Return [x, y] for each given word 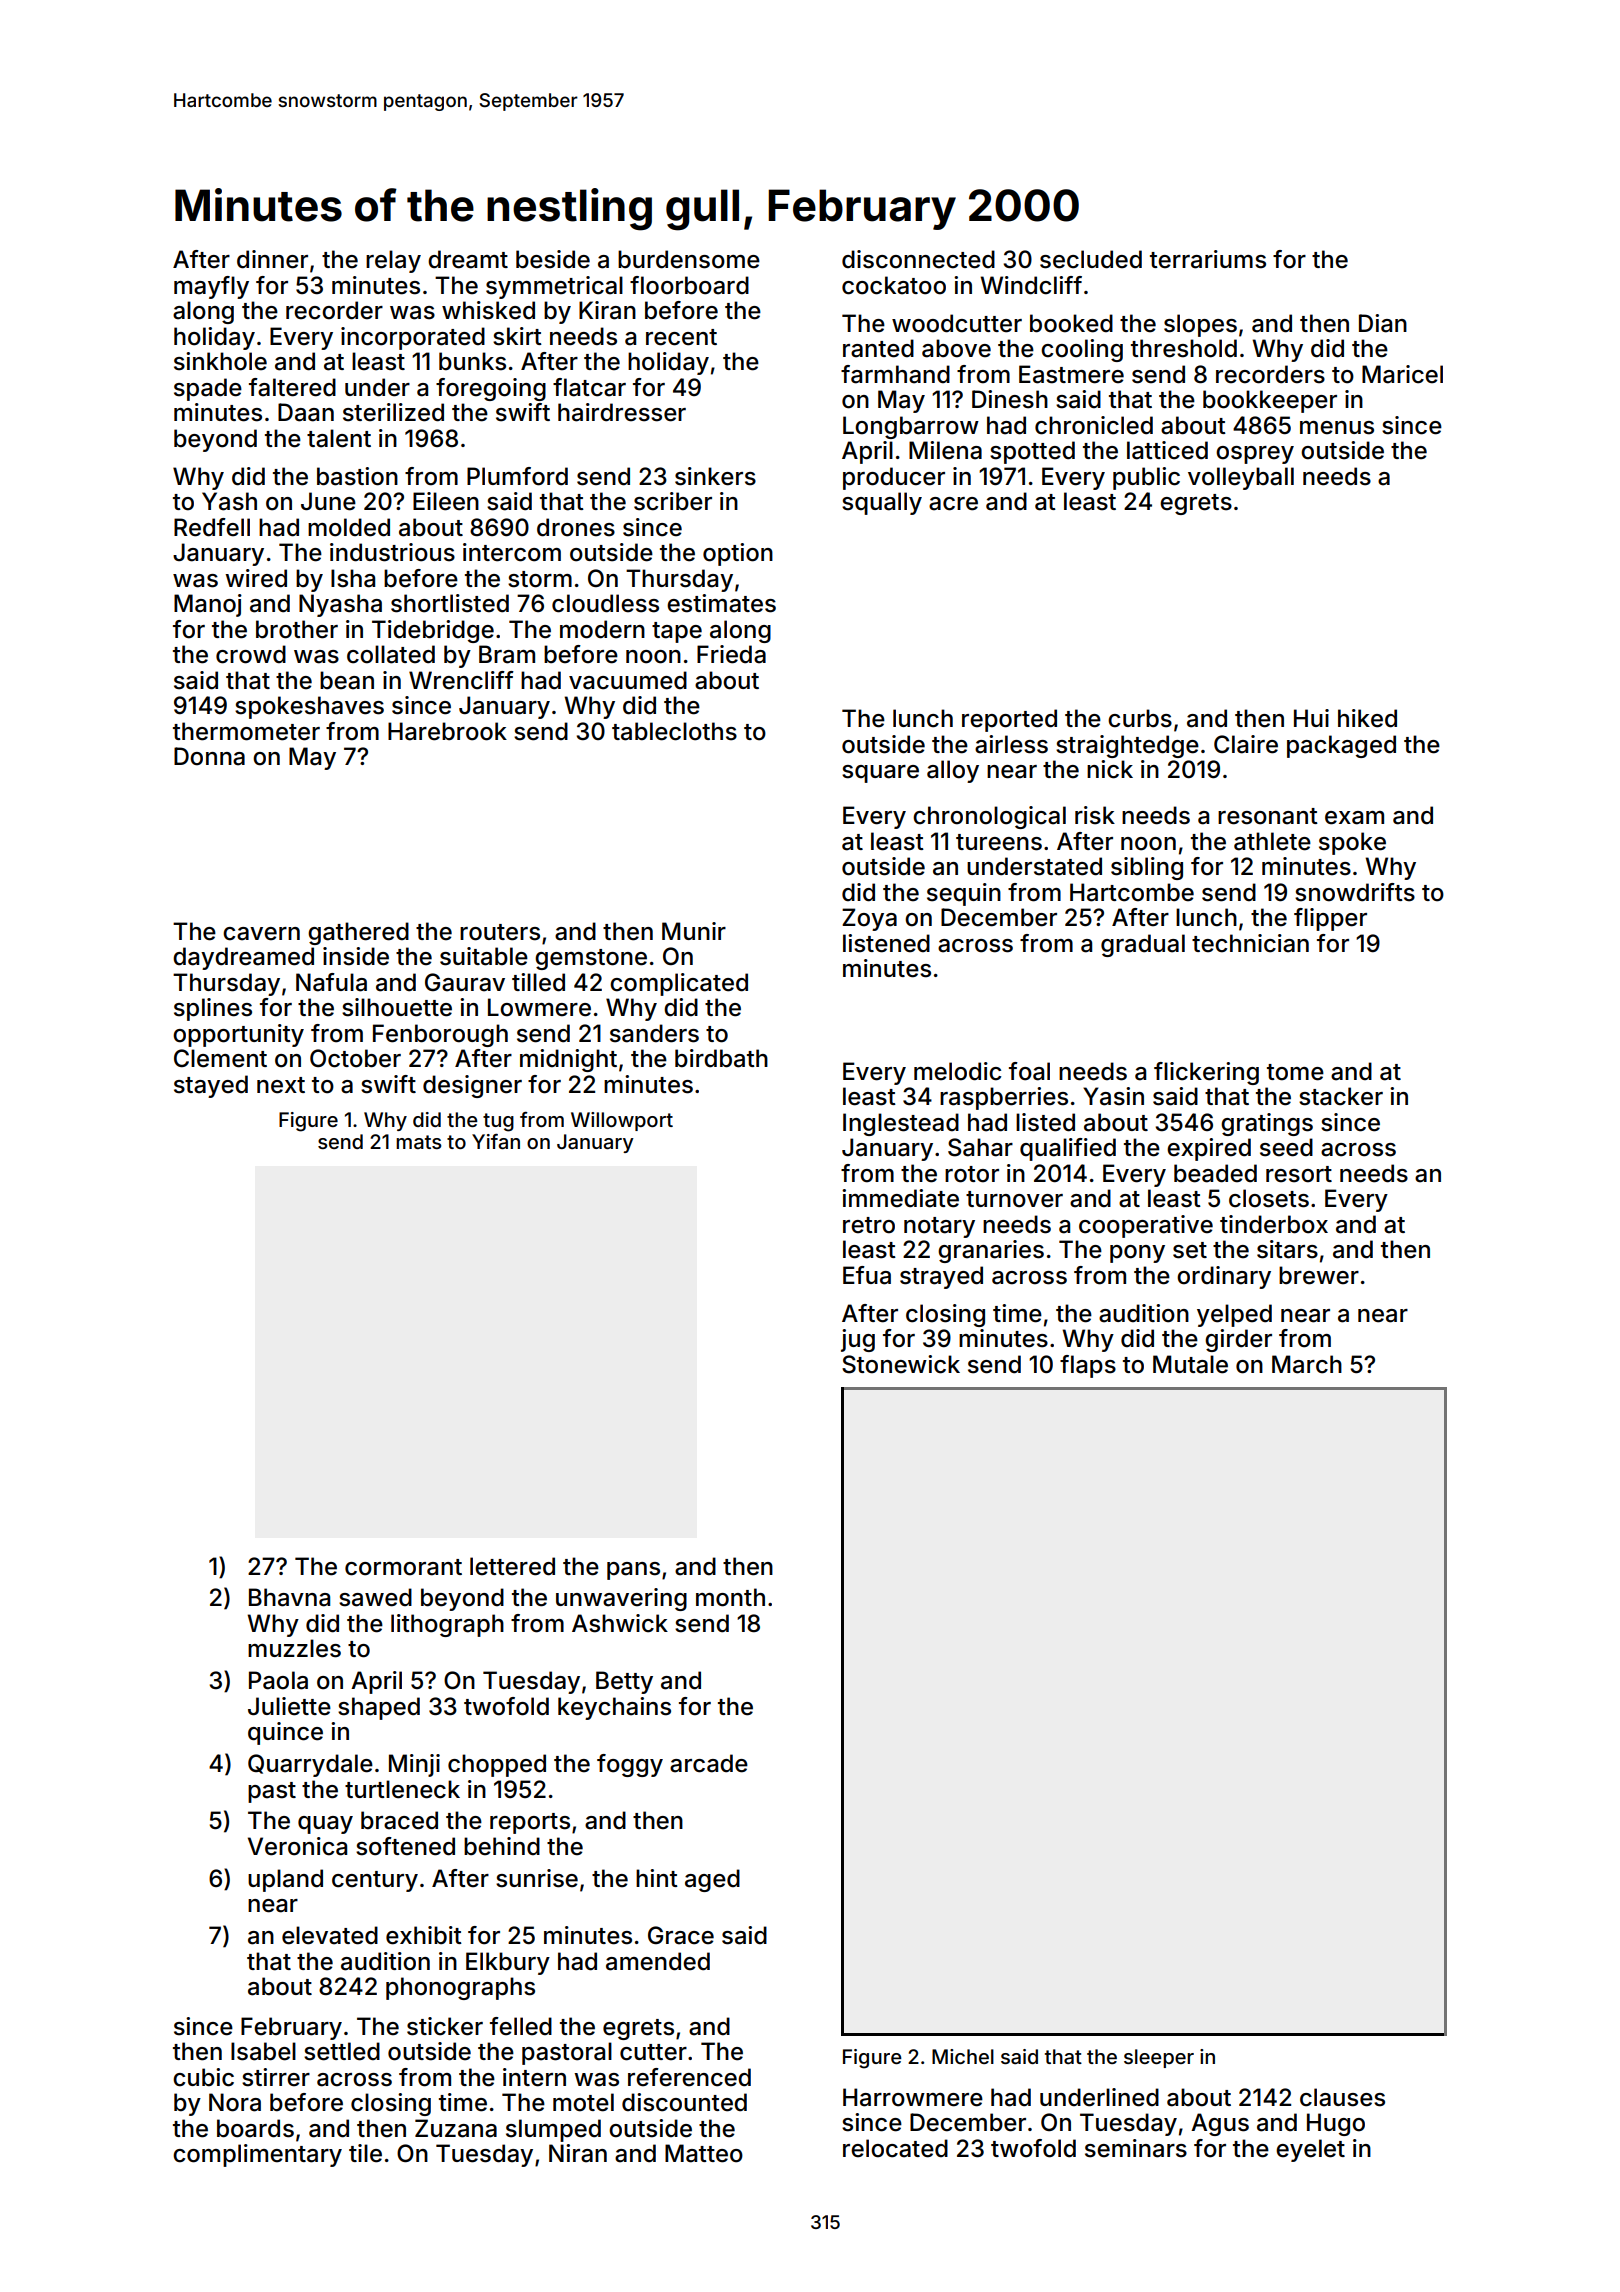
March [1307, 1364]
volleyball [1241, 478]
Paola [278, 1680]
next [281, 1085]
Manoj [208, 605]
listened [886, 943]
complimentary [257, 2155]
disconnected [918, 259]
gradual [1143, 945]
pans [633, 1571]
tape [677, 632]
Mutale [1190, 1364]
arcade [709, 1763]
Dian [1383, 323]
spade [208, 389]
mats [418, 1142]
